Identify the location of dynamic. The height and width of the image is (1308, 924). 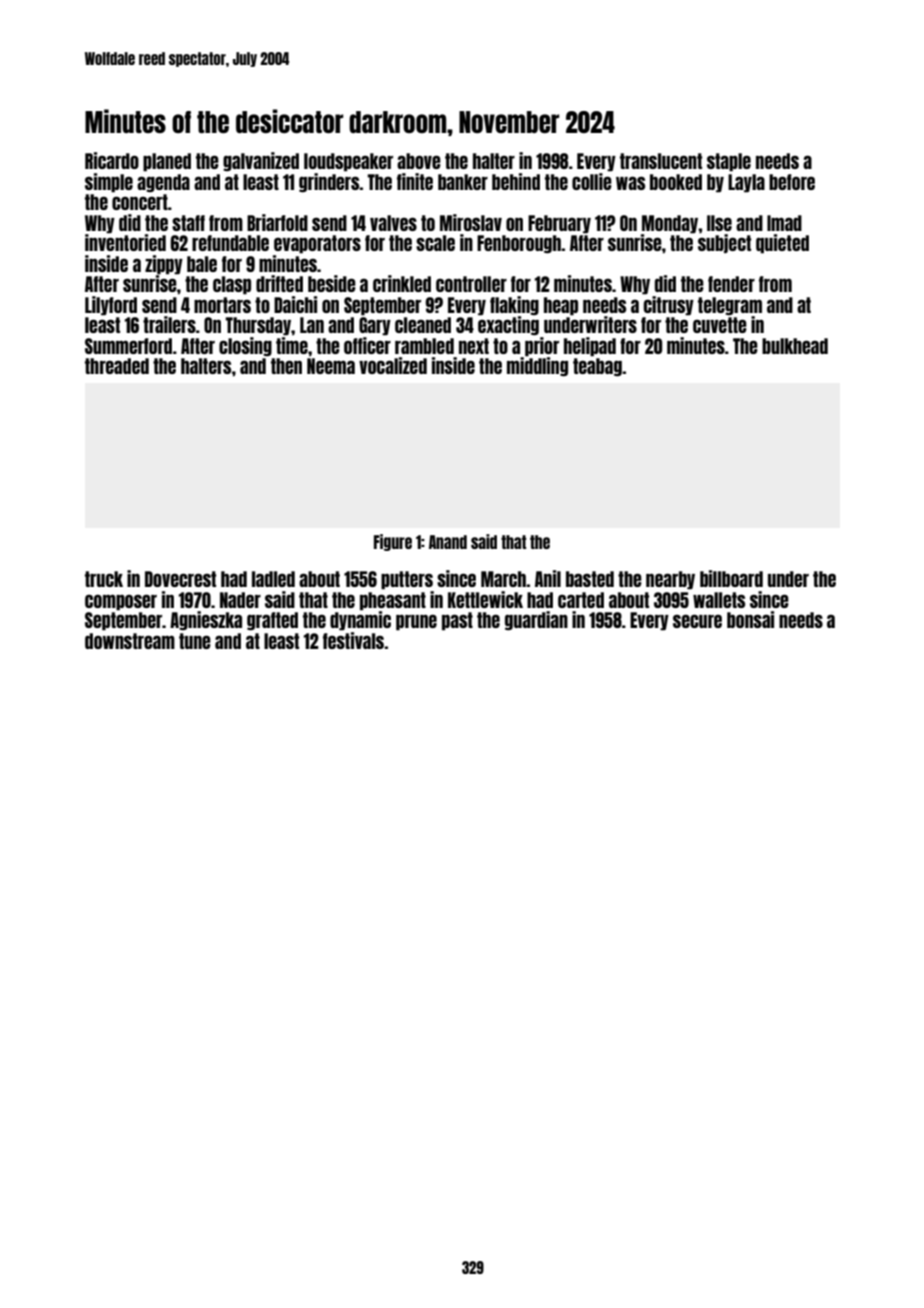
(360, 621).
